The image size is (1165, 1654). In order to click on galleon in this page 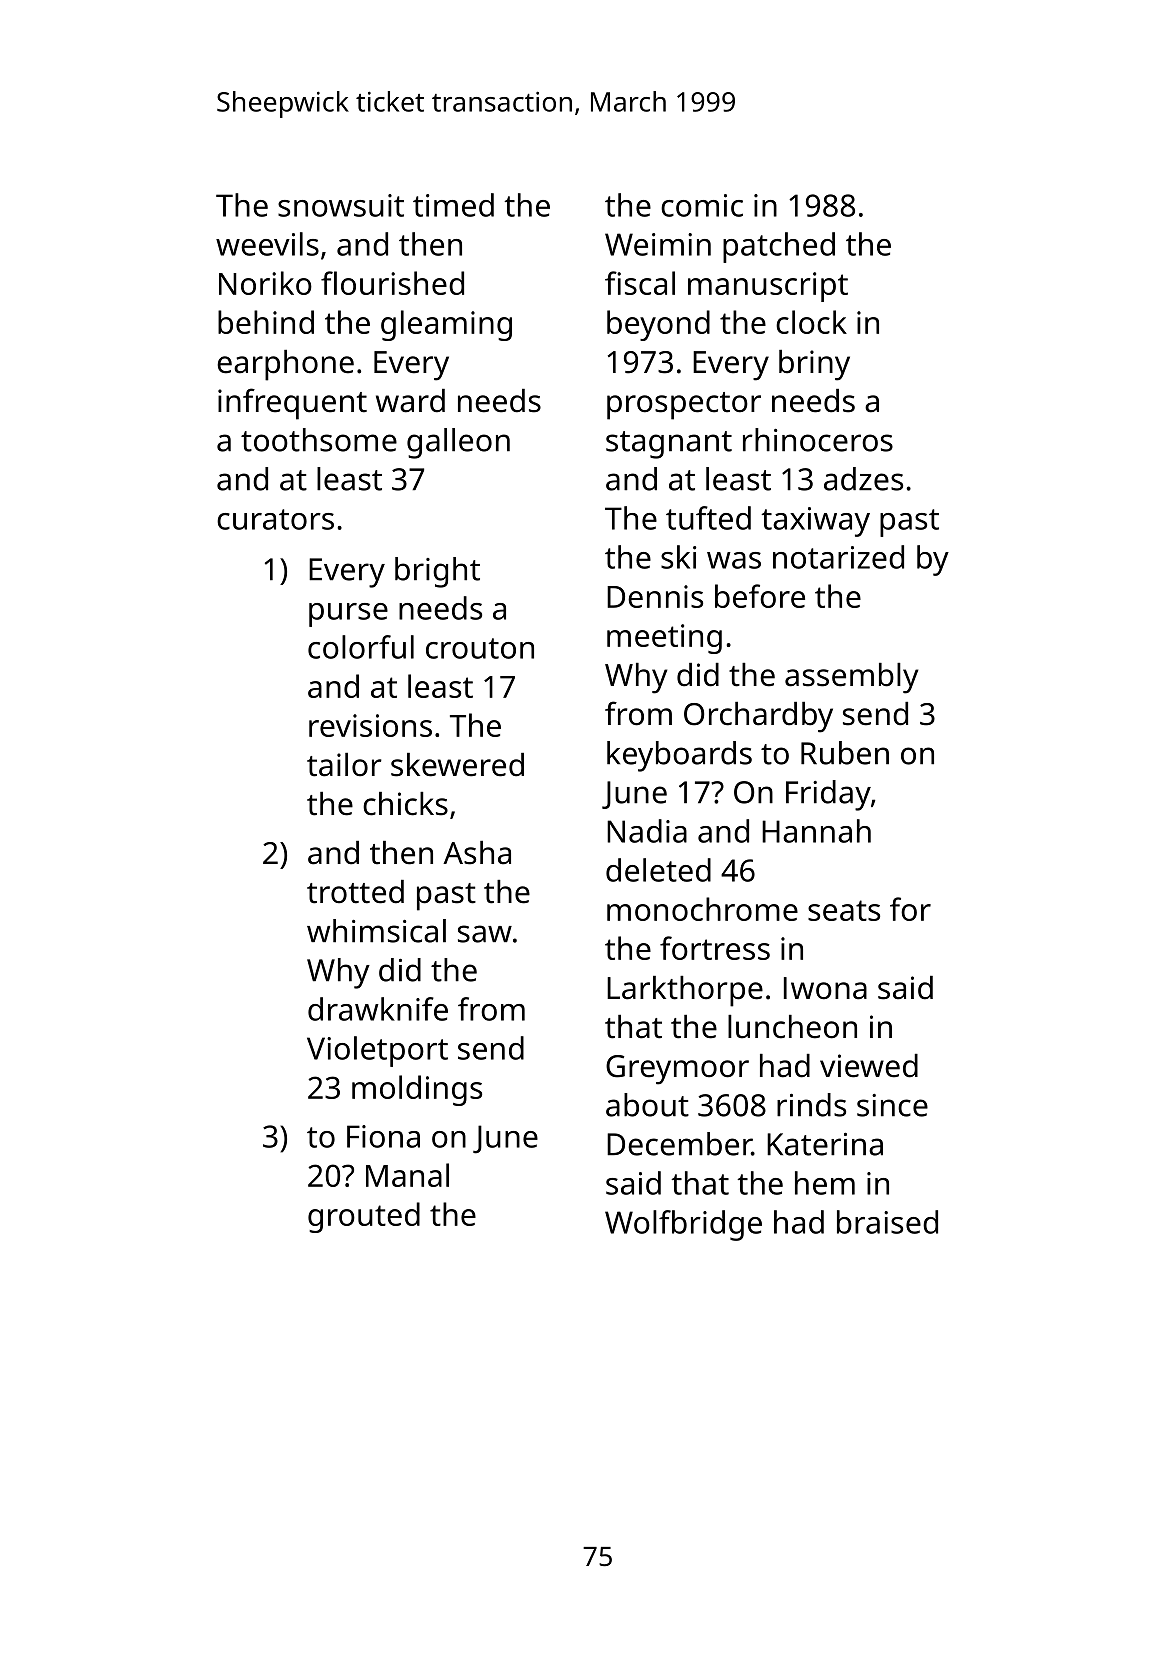, I will do `click(458, 443)`.
